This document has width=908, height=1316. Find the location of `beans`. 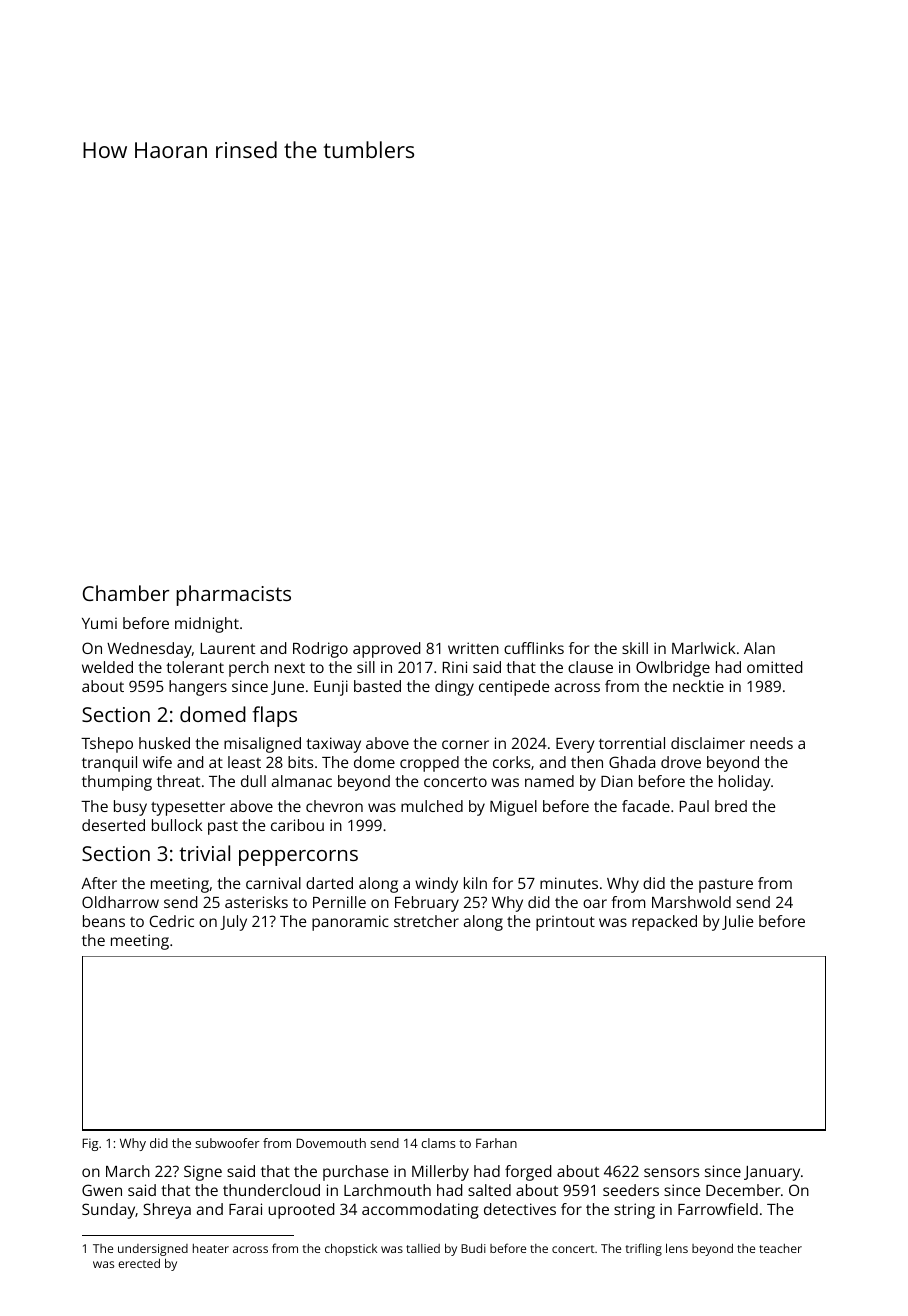

beans is located at coordinates (104, 921).
